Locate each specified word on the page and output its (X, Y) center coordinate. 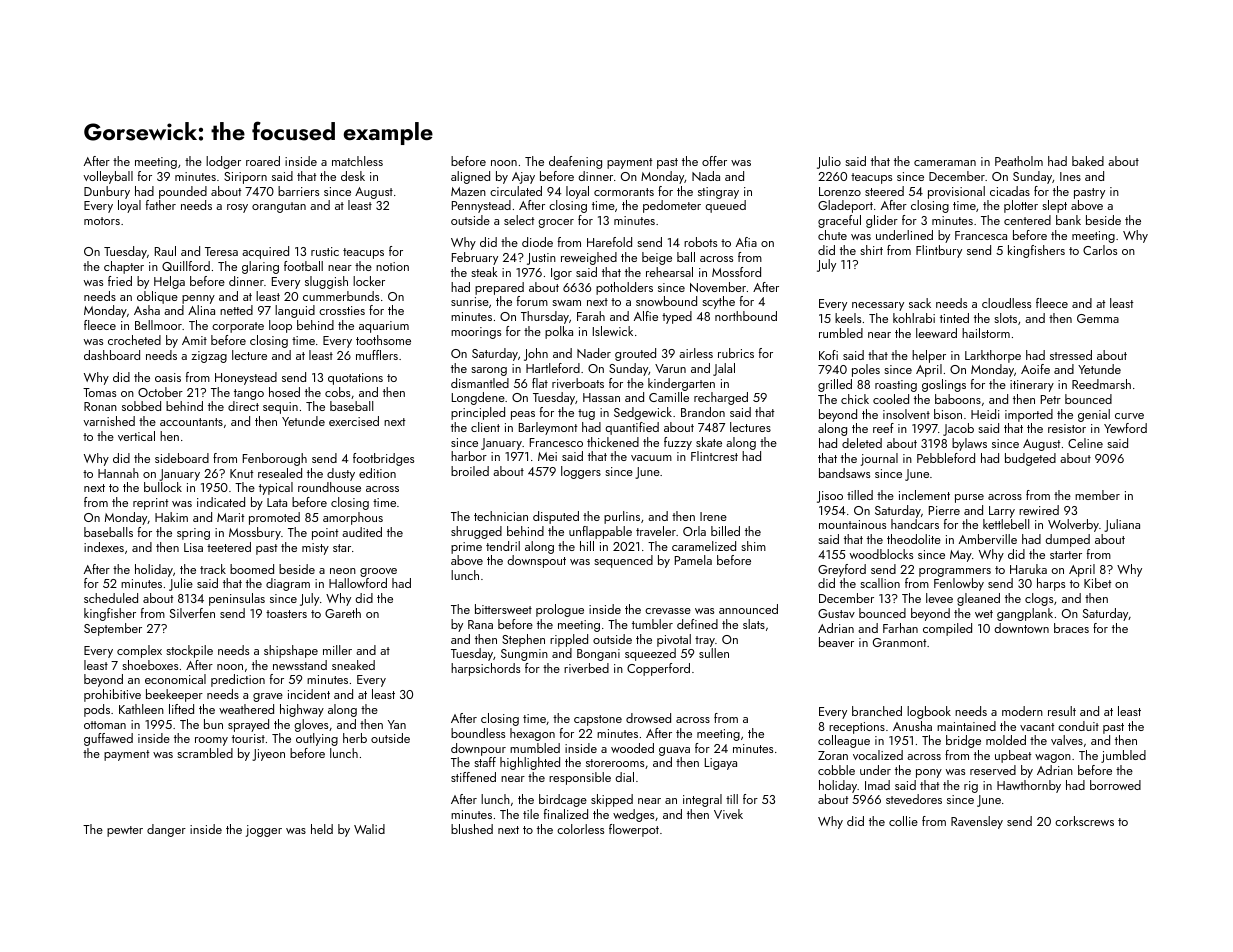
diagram (288, 584)
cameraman (945, 163)
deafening (575, 162)
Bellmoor (158, 325)
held (322, 829)
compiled (947, 629)
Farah (591, 316)
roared (263, 161)
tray (705, 641)
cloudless (1006, 303)
